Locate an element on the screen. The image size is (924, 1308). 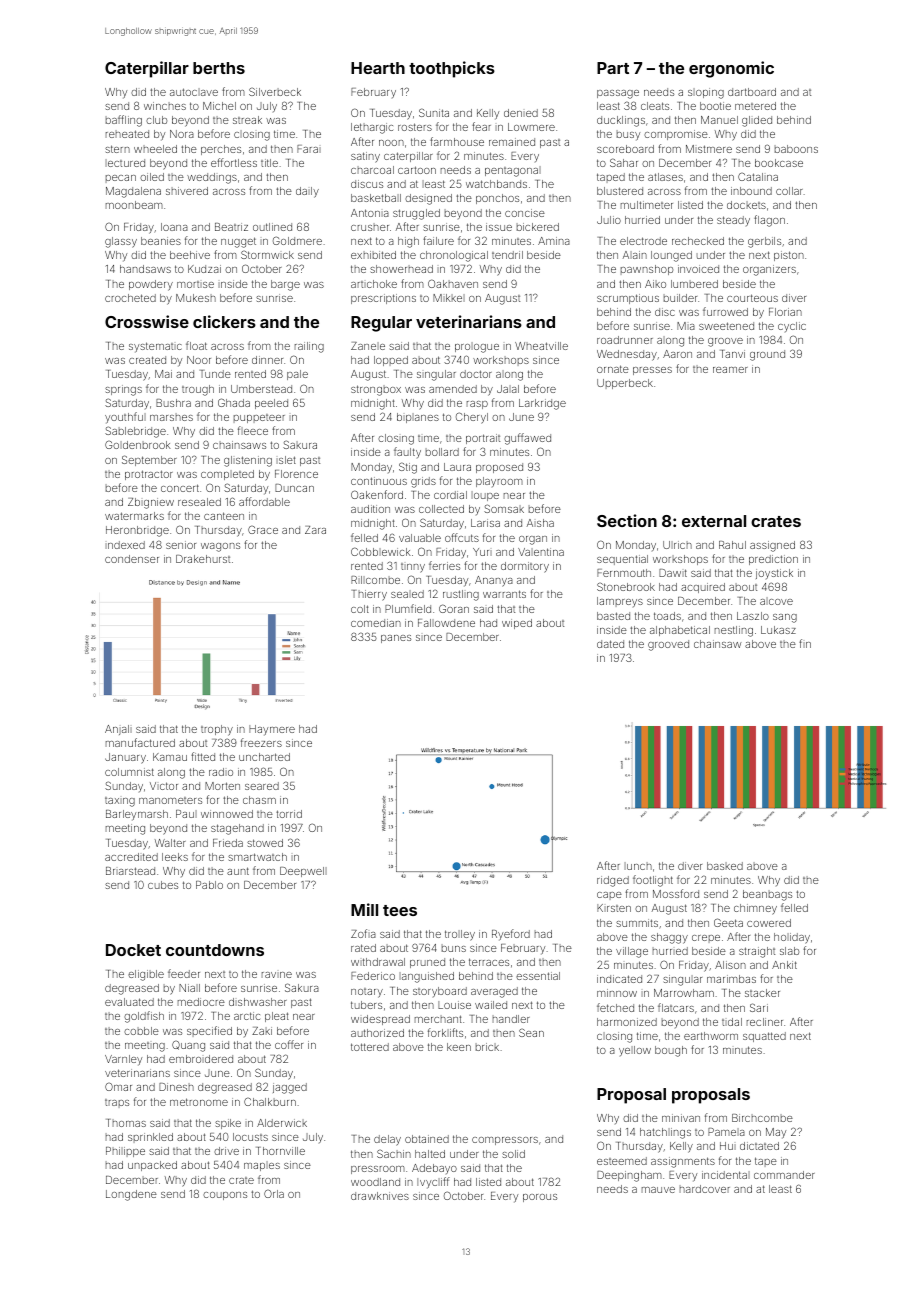
concise is located at coordinates (525, 213).
